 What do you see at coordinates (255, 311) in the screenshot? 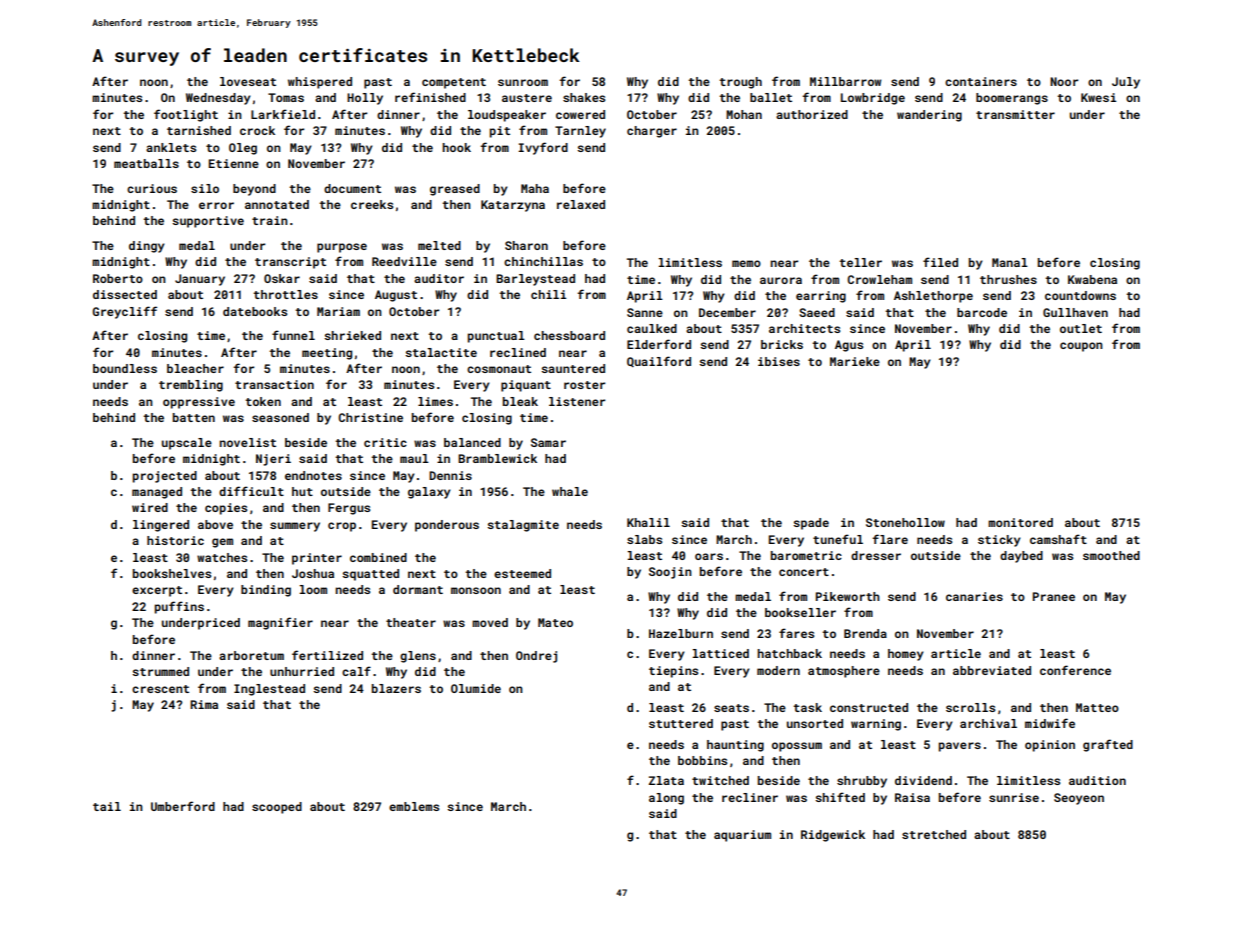
I see `datebooks` at bounding box center [255, 311].
